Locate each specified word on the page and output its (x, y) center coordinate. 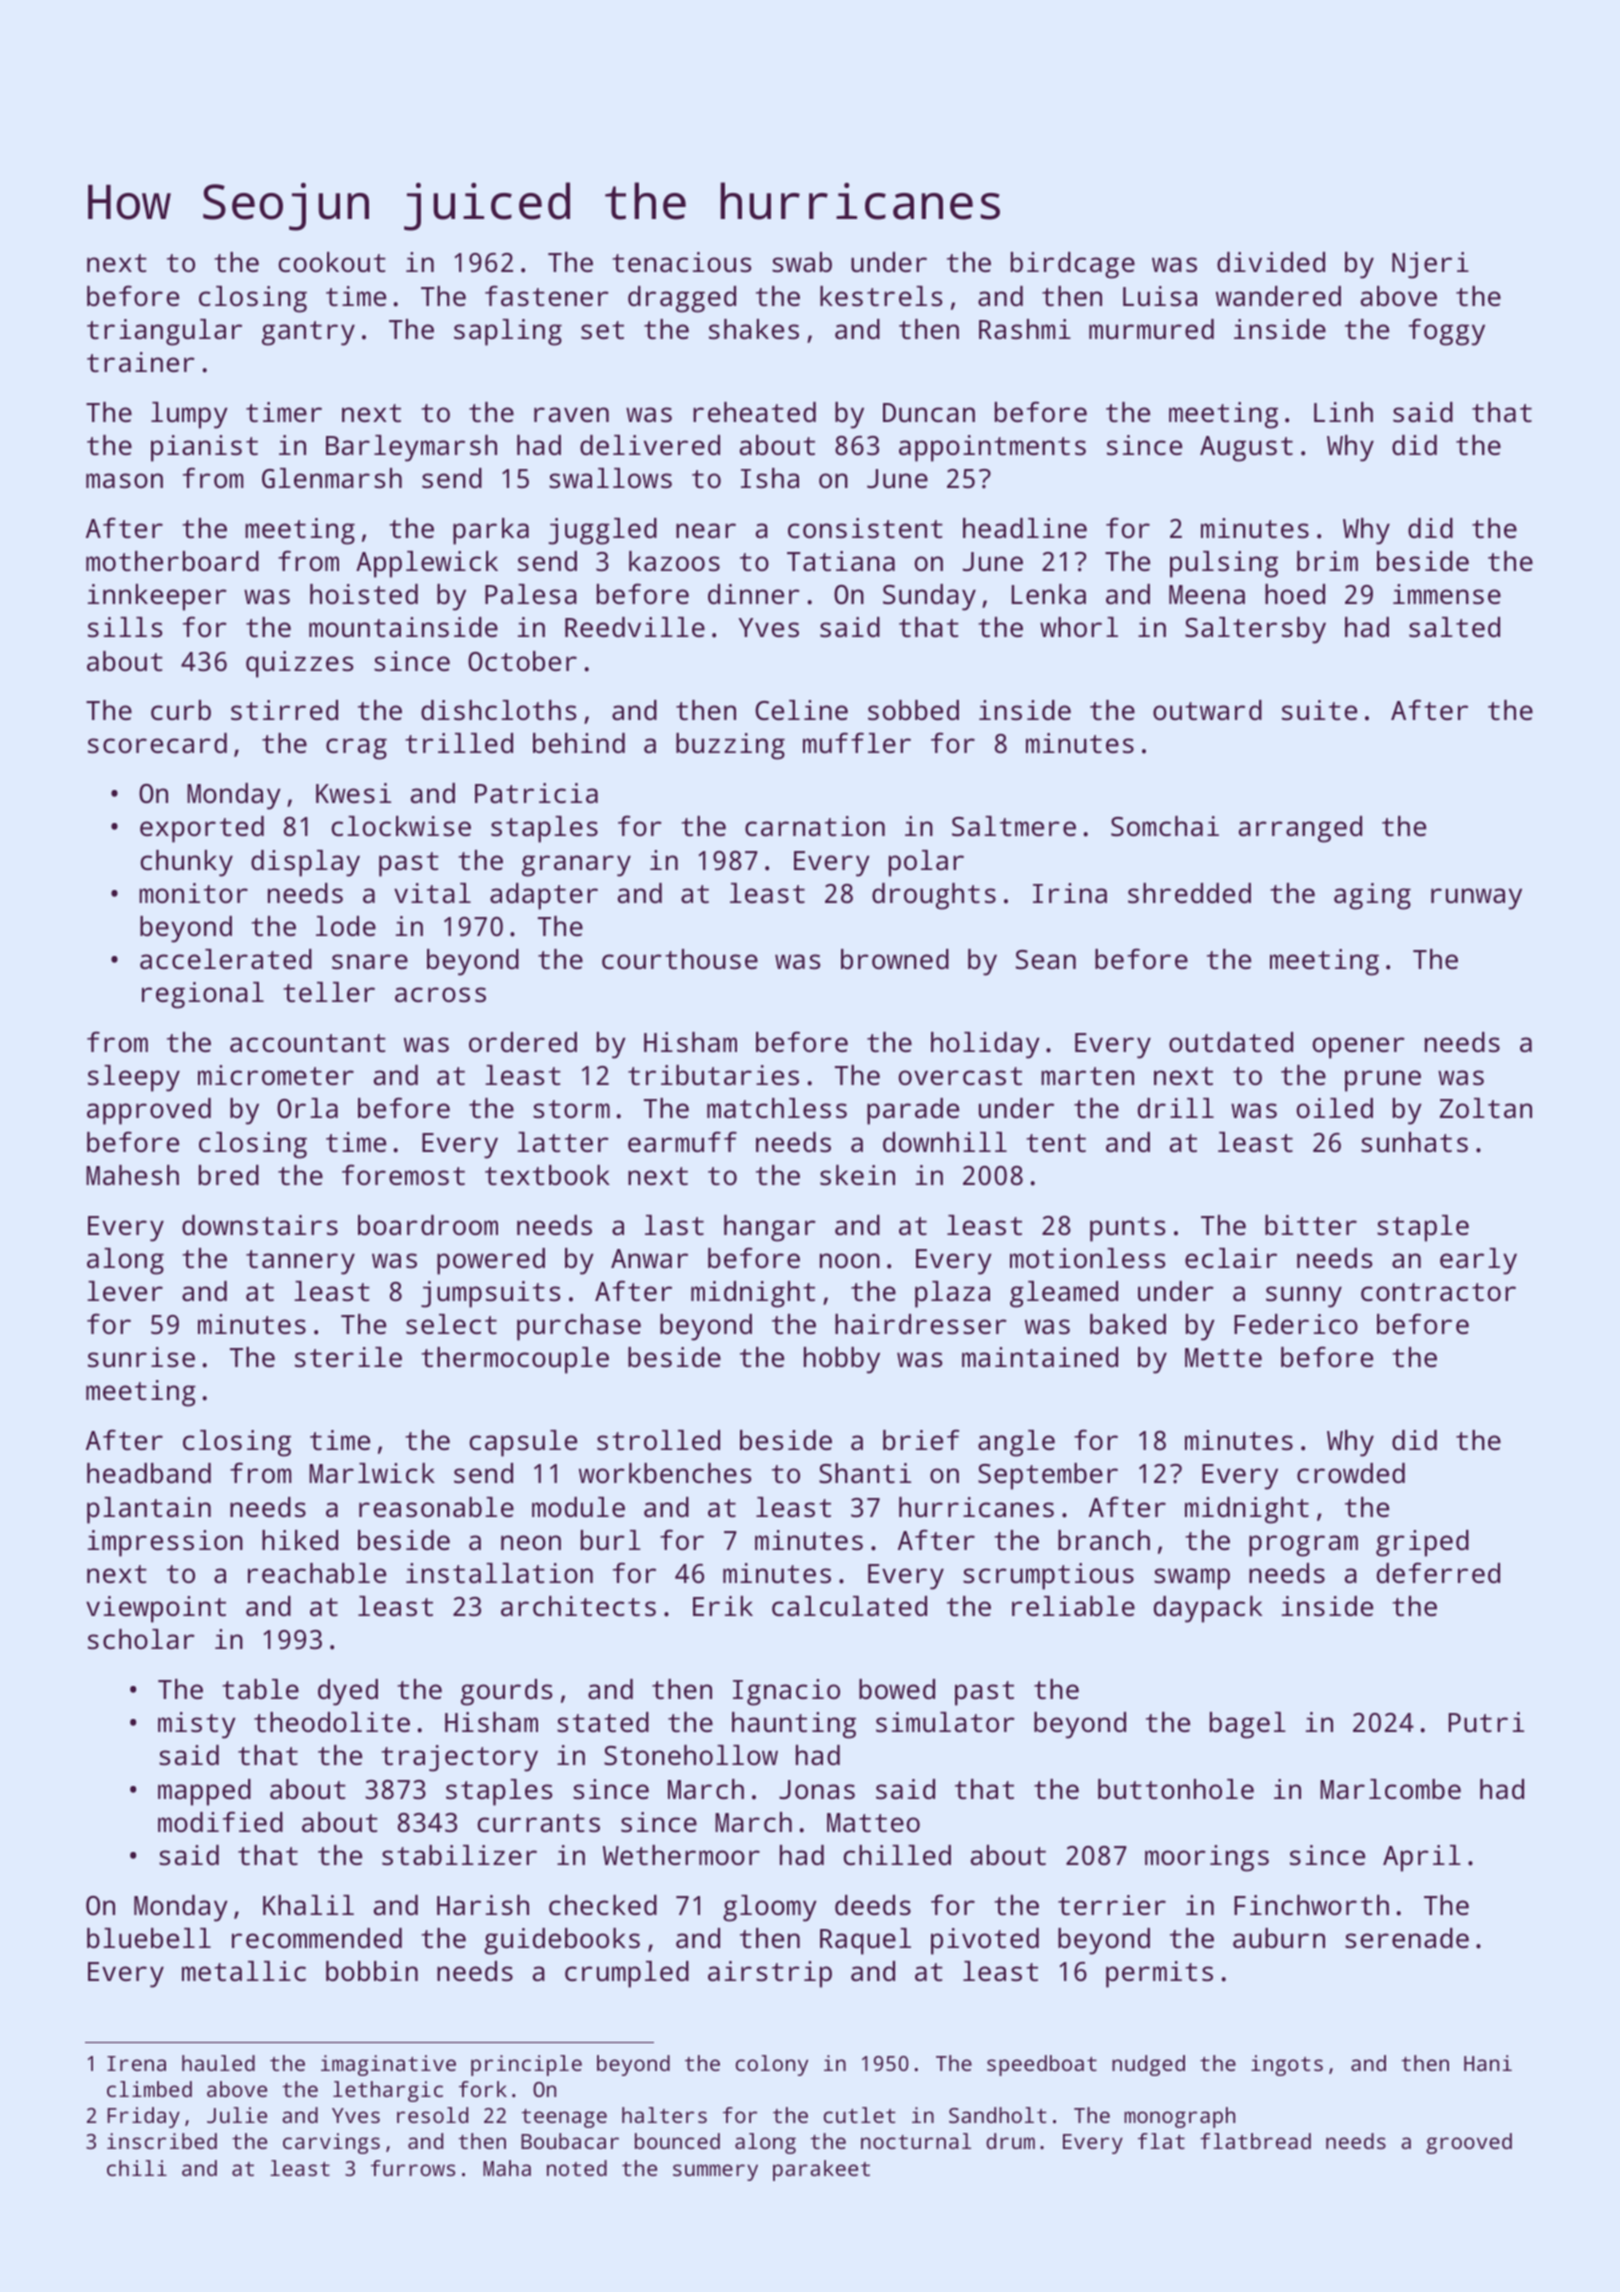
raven (571, 414)
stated (603, 1722)
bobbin (372, 1971)
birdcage (1073, 265)
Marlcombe (1390, 1789)
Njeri (1430, 265)
